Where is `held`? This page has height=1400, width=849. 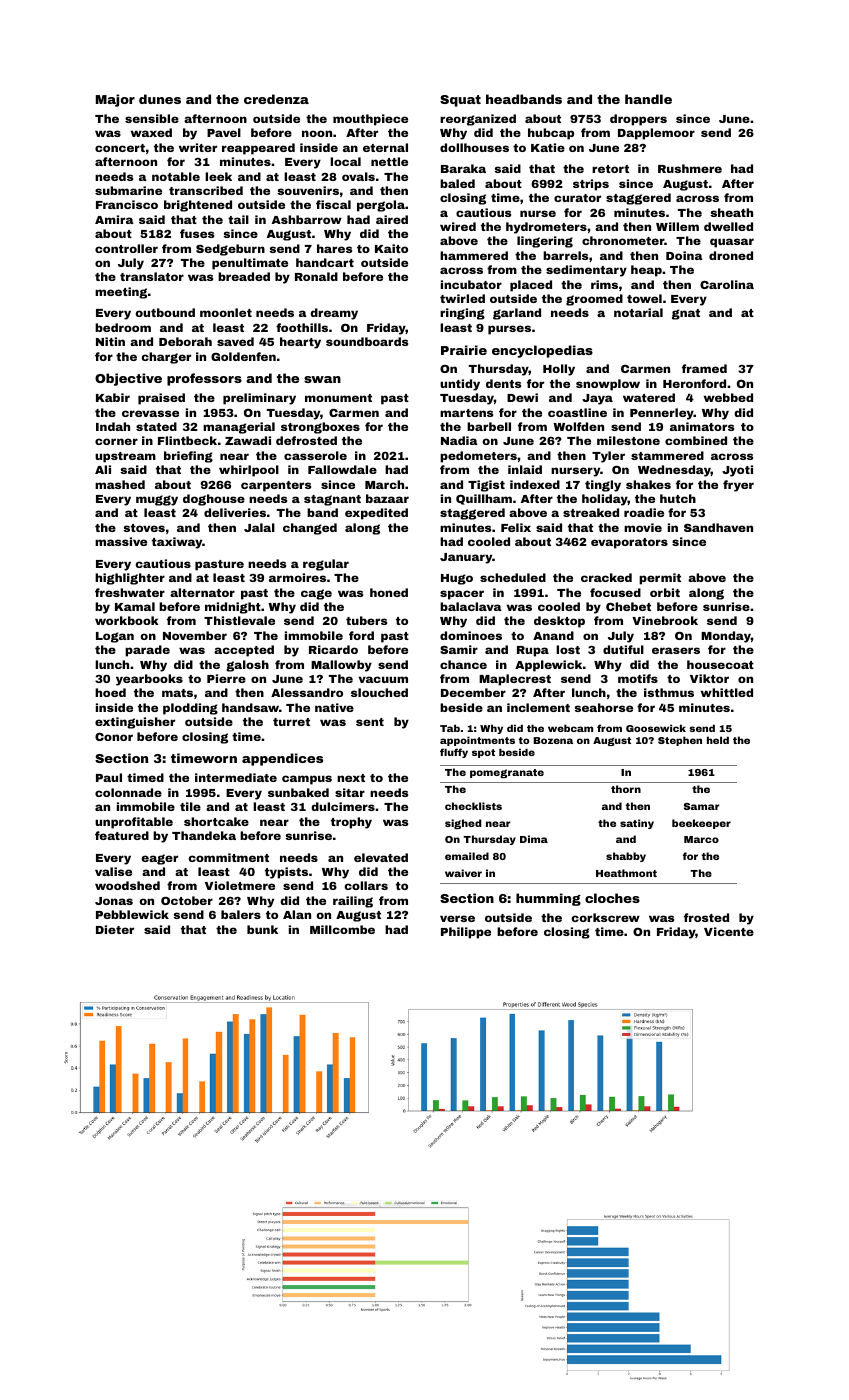 held is located at coordinates (718, 740).
